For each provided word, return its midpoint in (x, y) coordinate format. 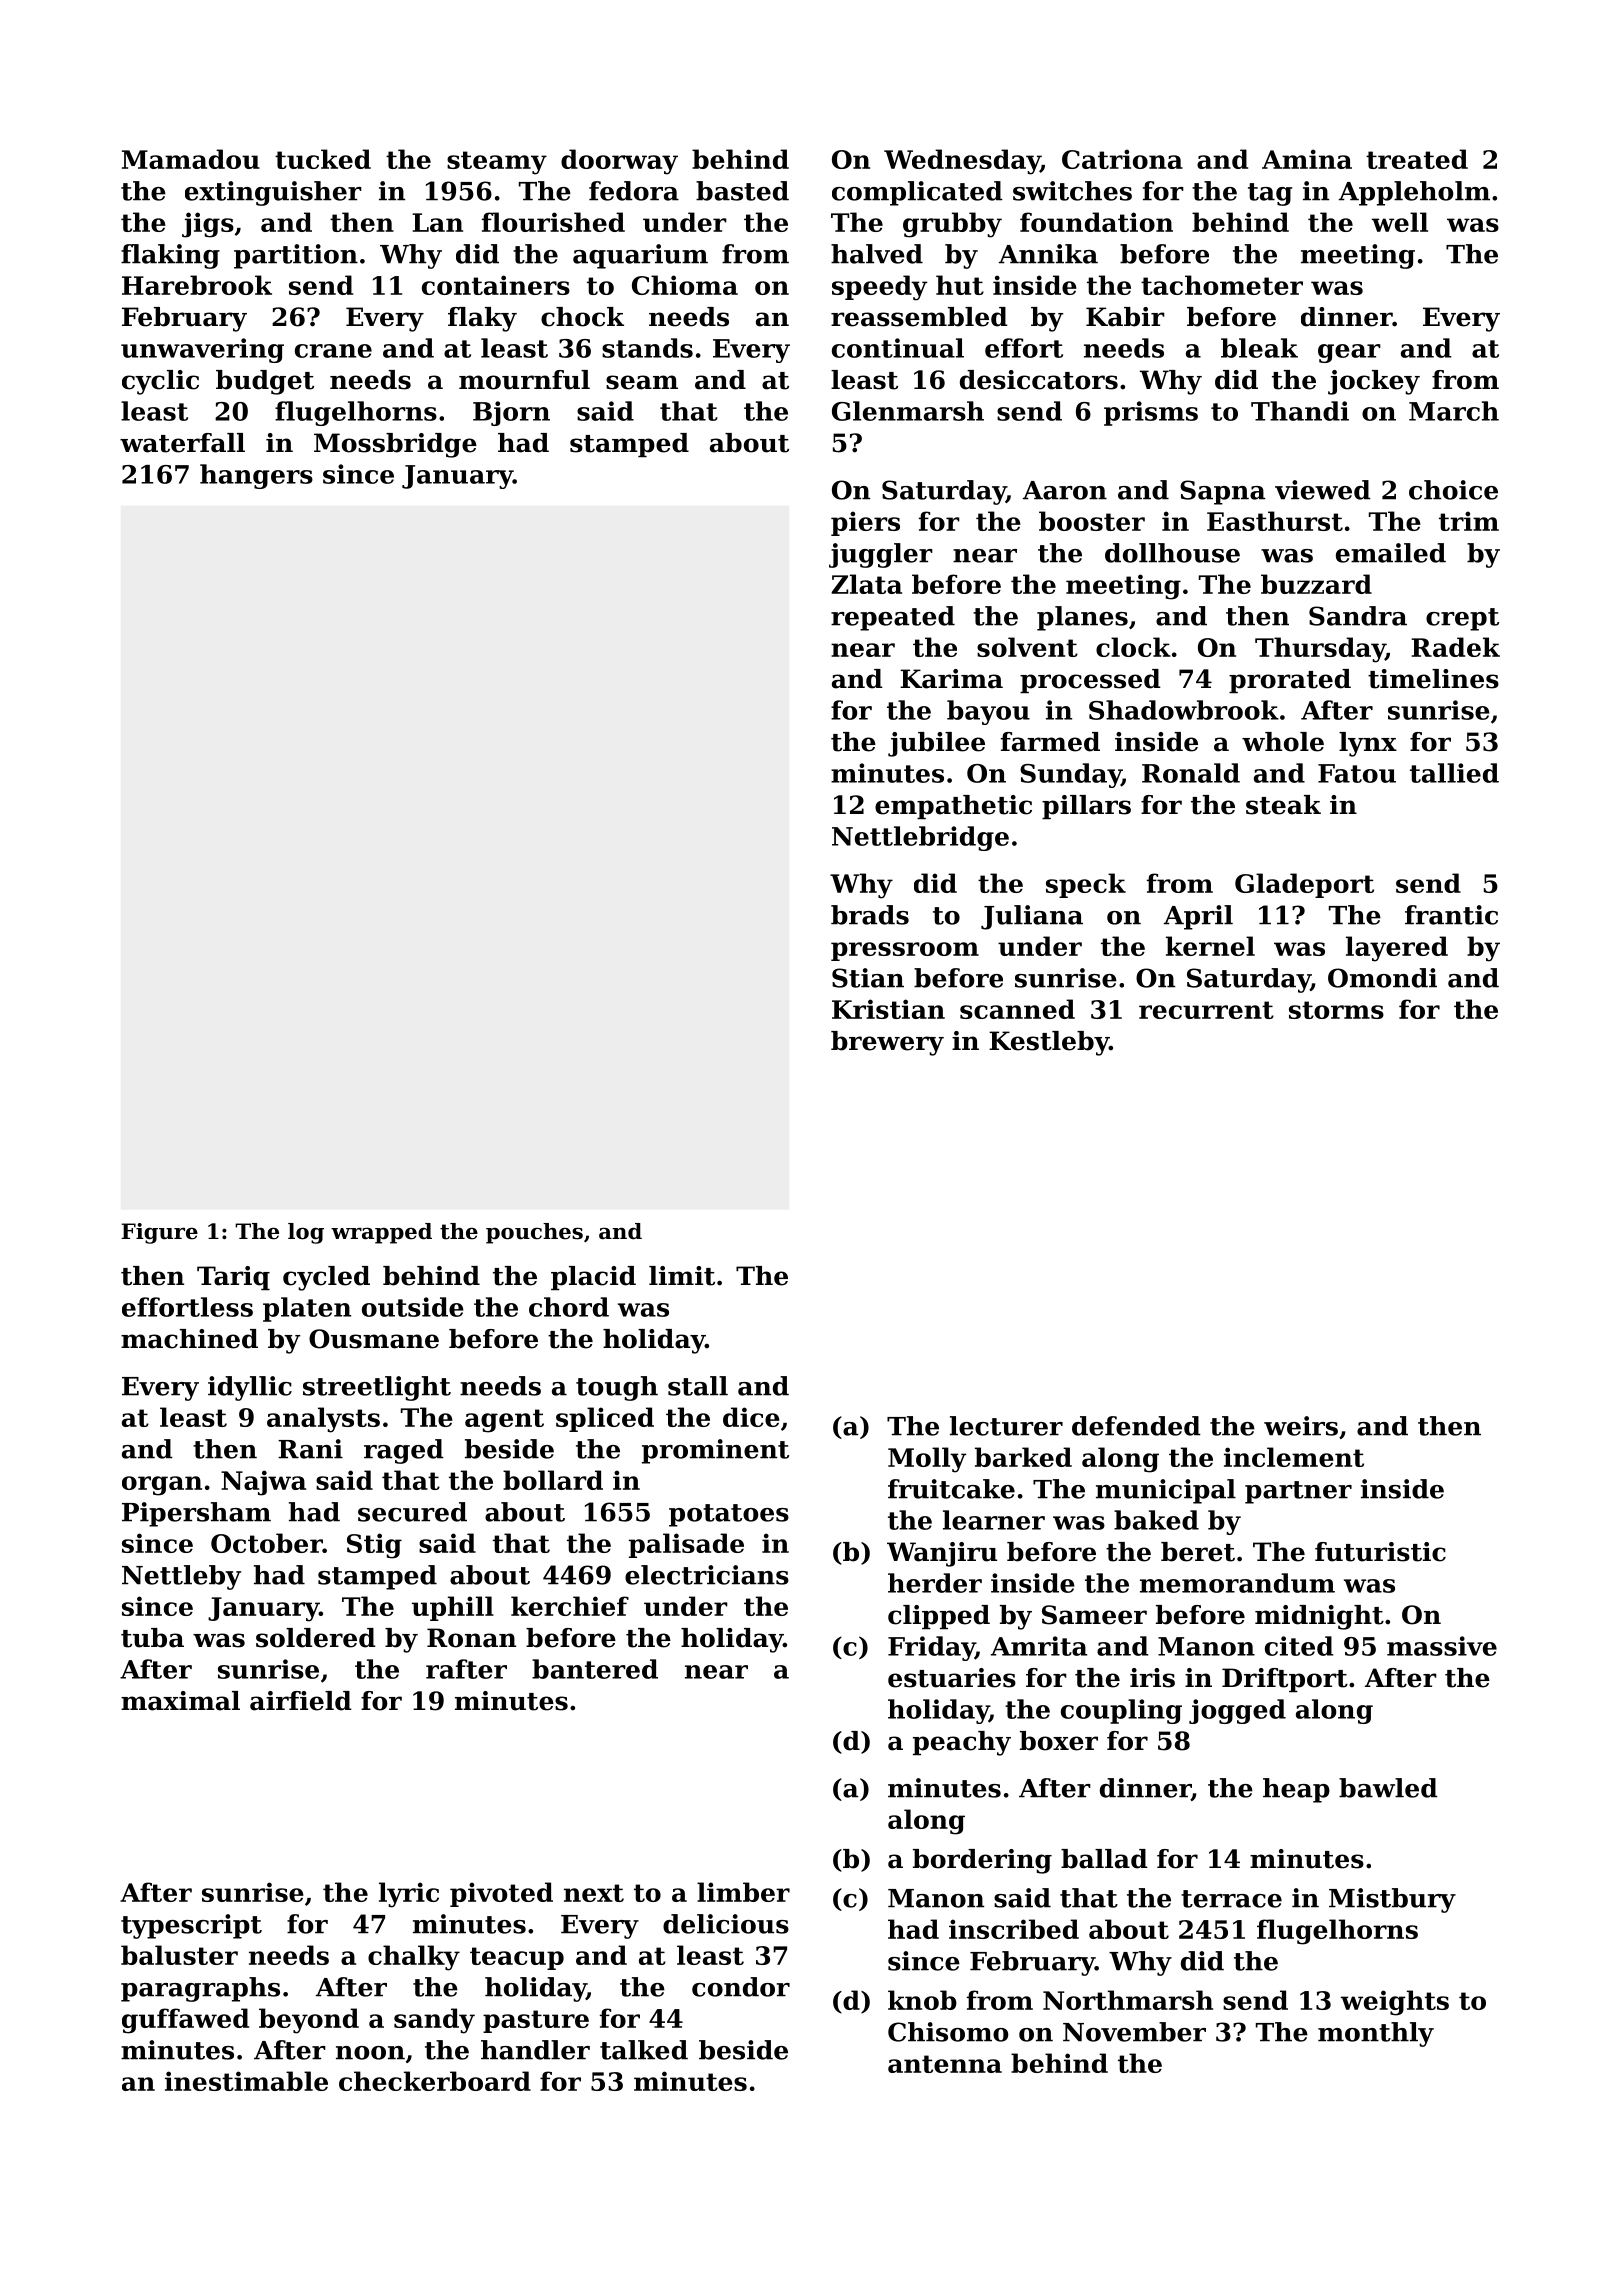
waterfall (182, 443)
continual (898, 348)
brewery (887, 1043)
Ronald (1191, 773)
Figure (159, 1233)
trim (1469, 521)
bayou (988, 712)
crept (1462, 619)
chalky (414, 1958)
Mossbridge (395, 445)
